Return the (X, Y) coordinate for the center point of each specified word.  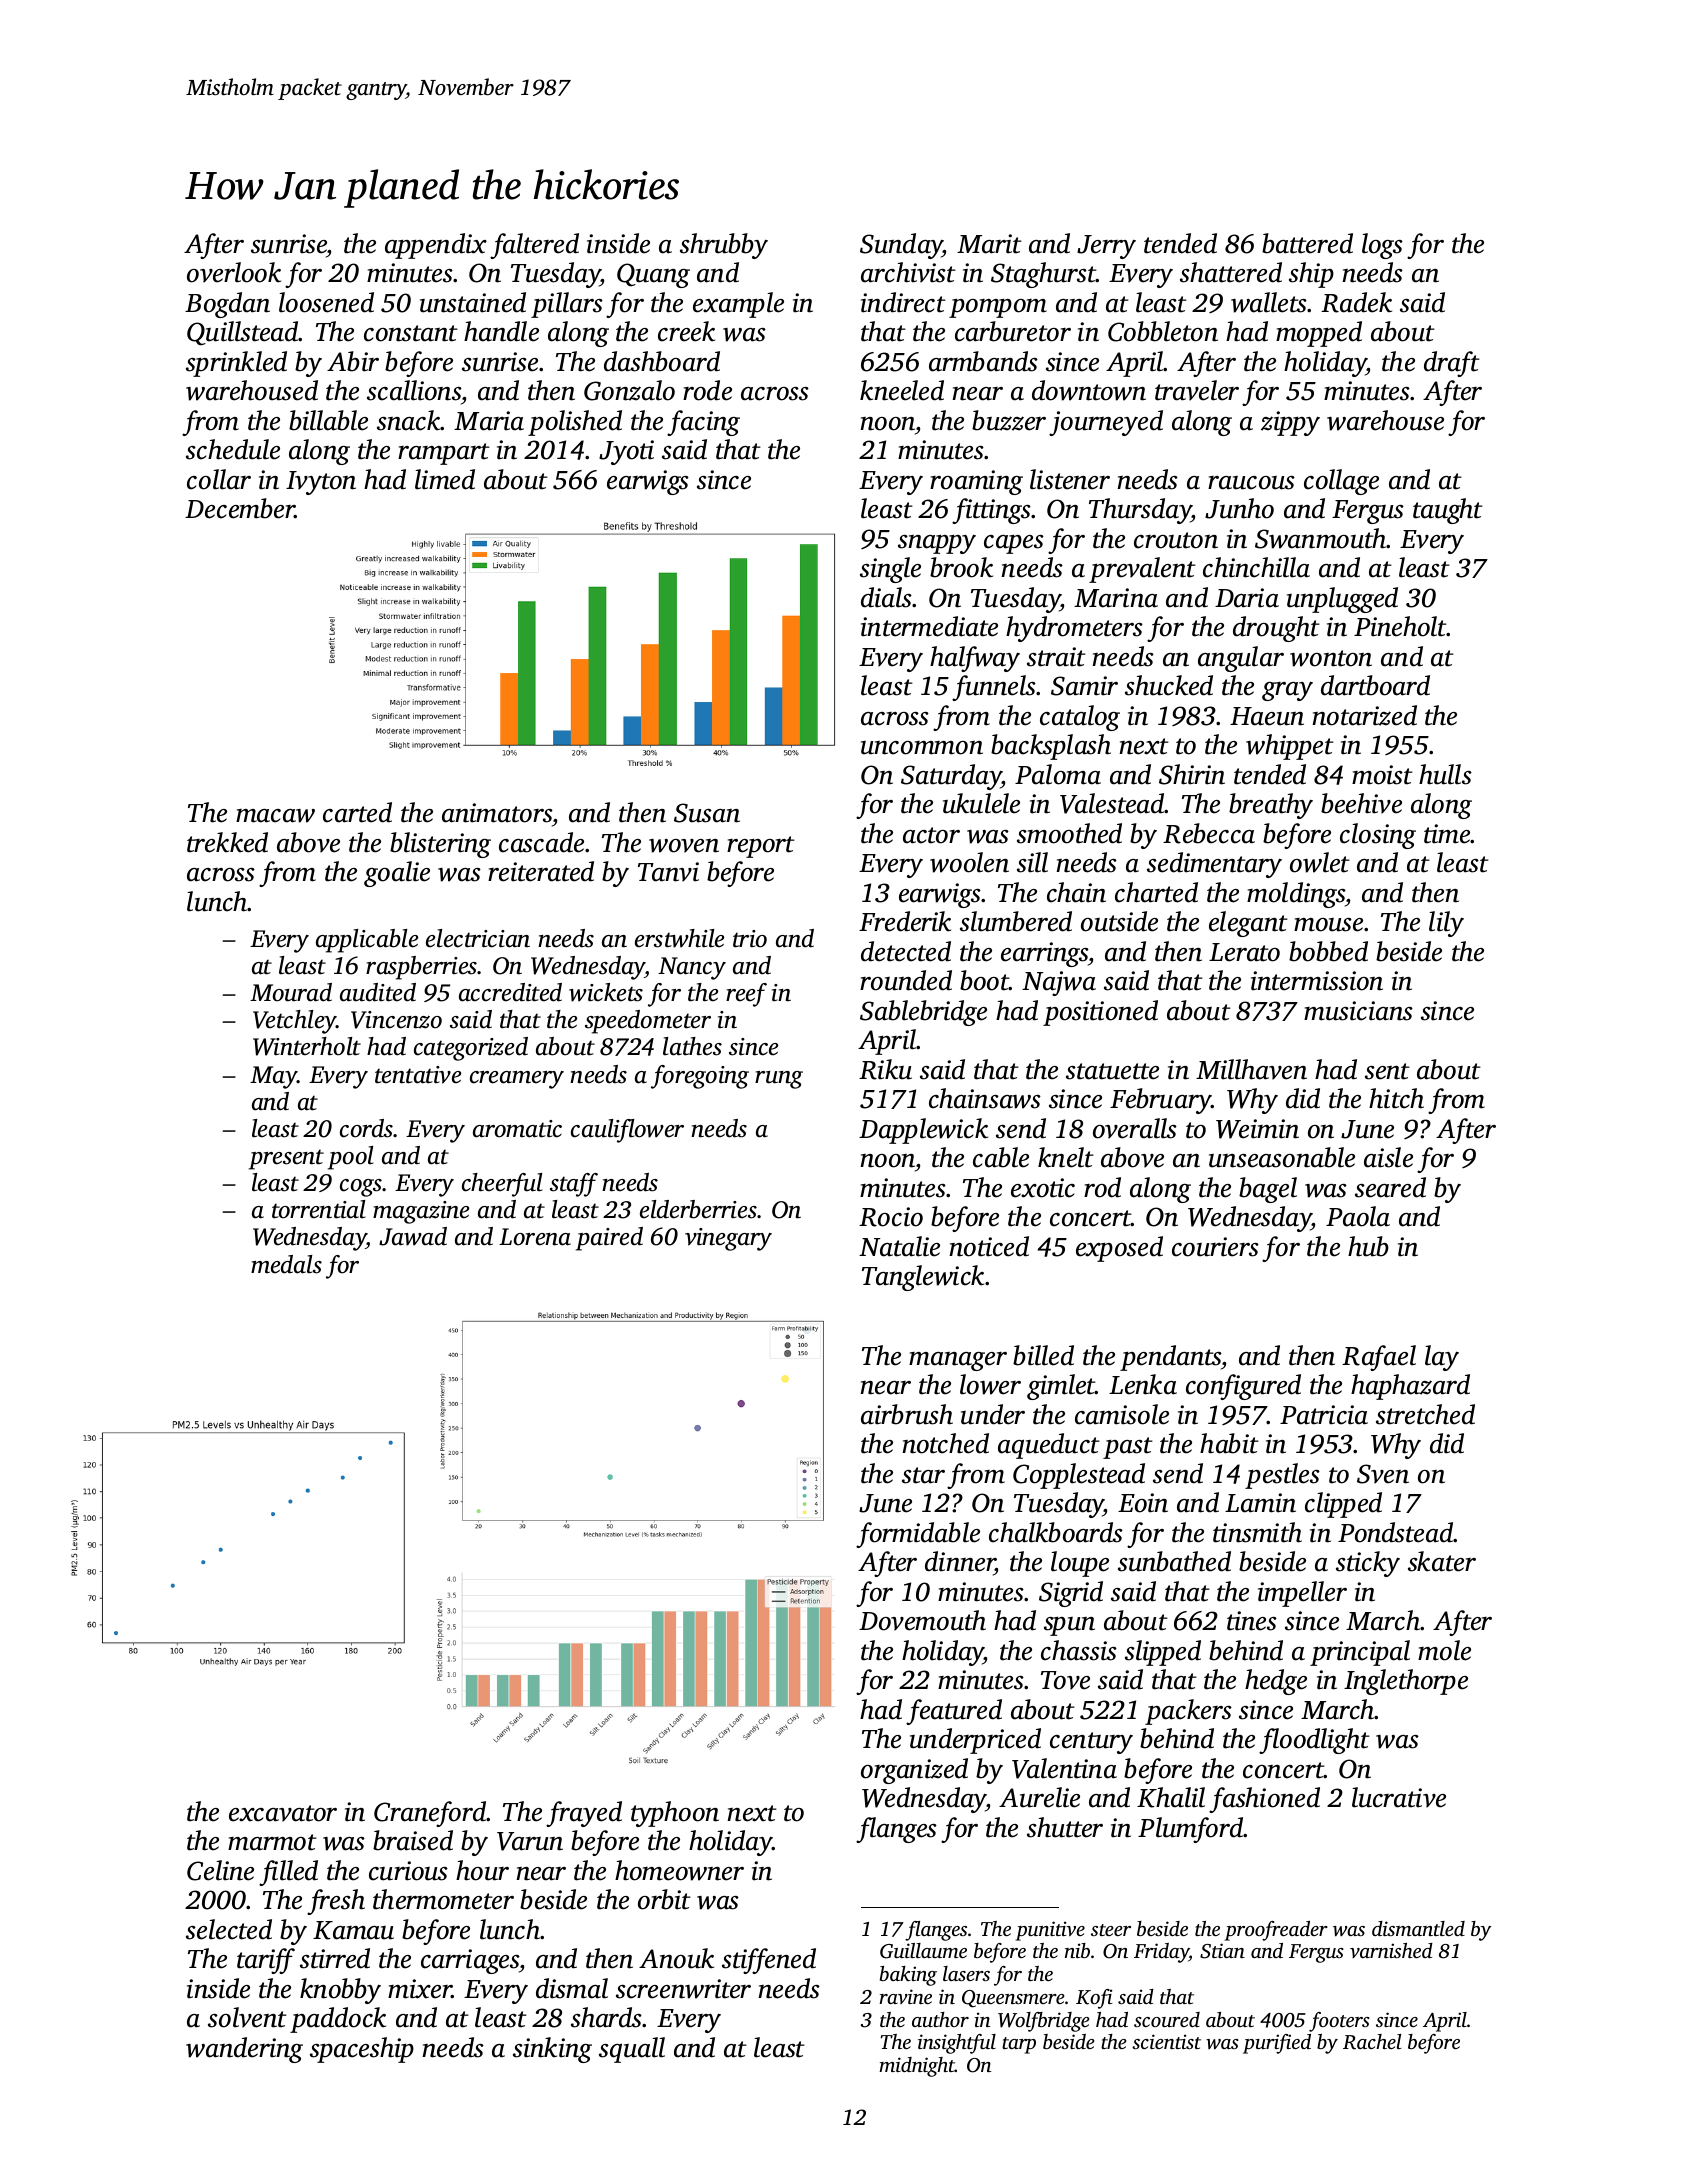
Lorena (535, 1237)
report (761, 847)
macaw (275, 816)
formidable (918, 1535)
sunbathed (1174, 1561)
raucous (1251, 483)
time (1447, 834)
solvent (247, 2017)
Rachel (1372, 2042)
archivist (908, 272)
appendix (436, 246)
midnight (917, 2067)
